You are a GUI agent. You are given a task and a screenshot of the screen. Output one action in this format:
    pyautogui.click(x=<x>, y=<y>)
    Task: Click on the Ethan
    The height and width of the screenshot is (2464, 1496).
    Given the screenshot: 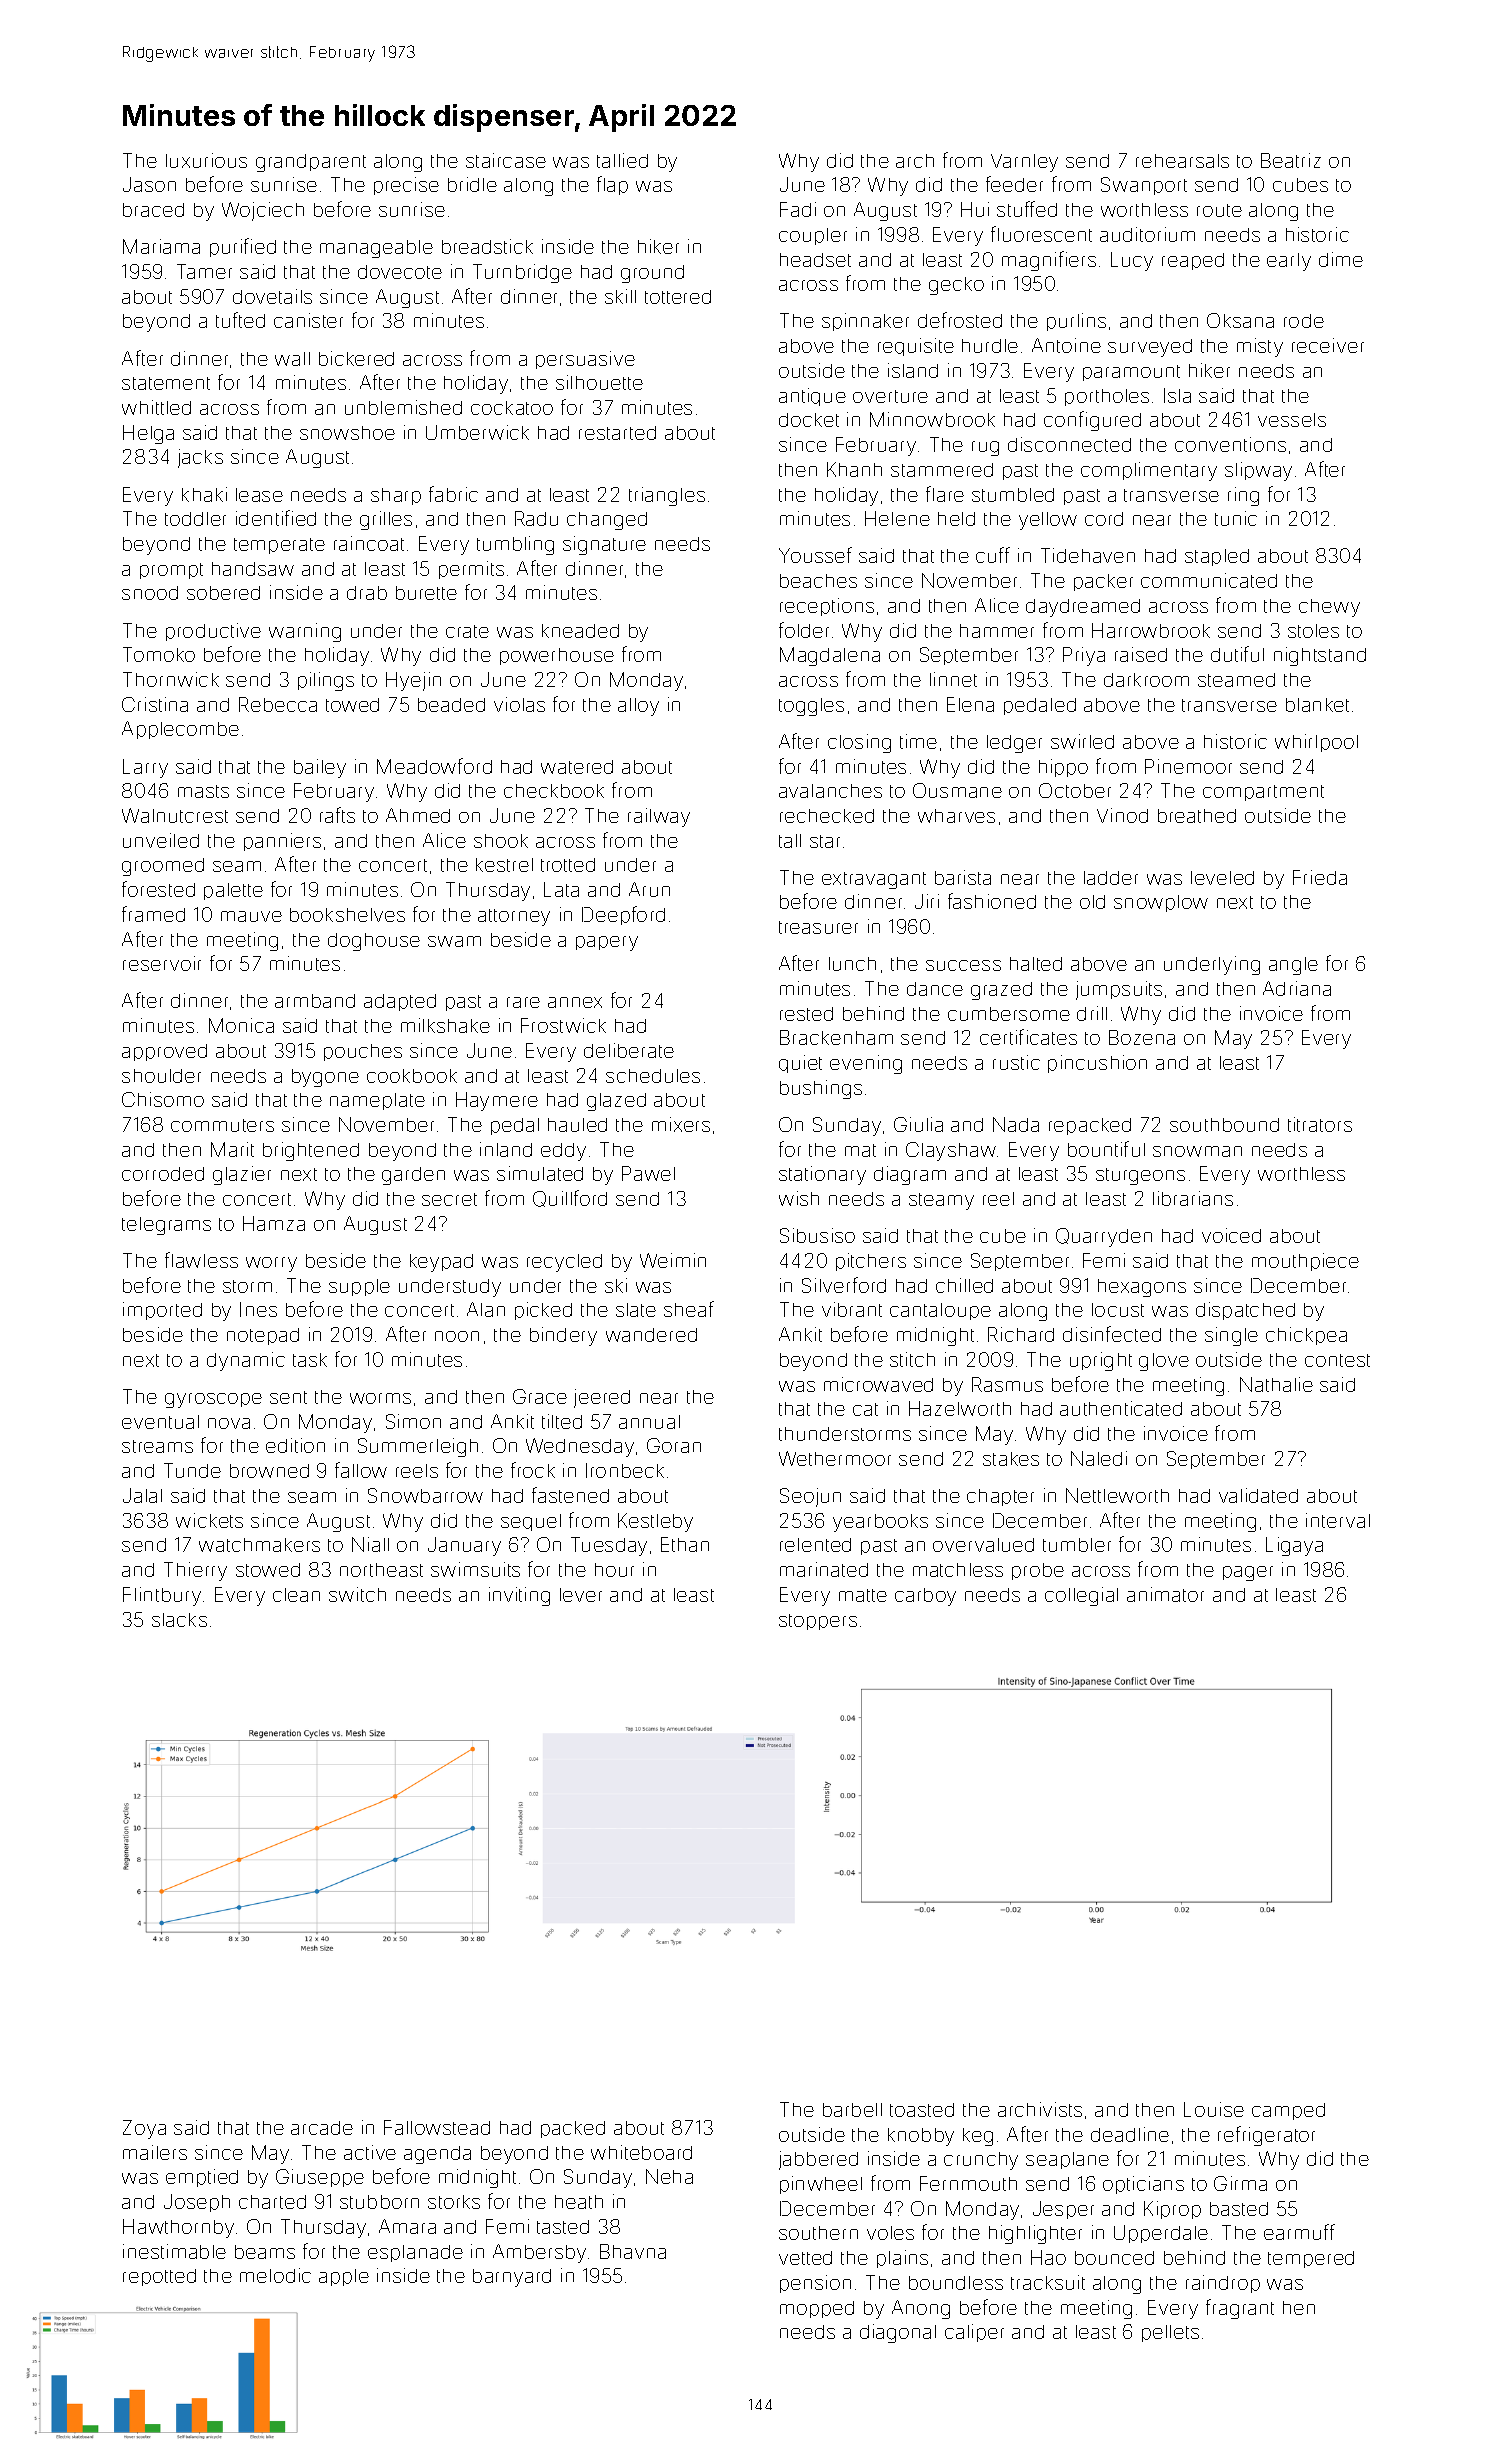 What is the action you would take?
    pyautogui.click(x=685, y=1544)
